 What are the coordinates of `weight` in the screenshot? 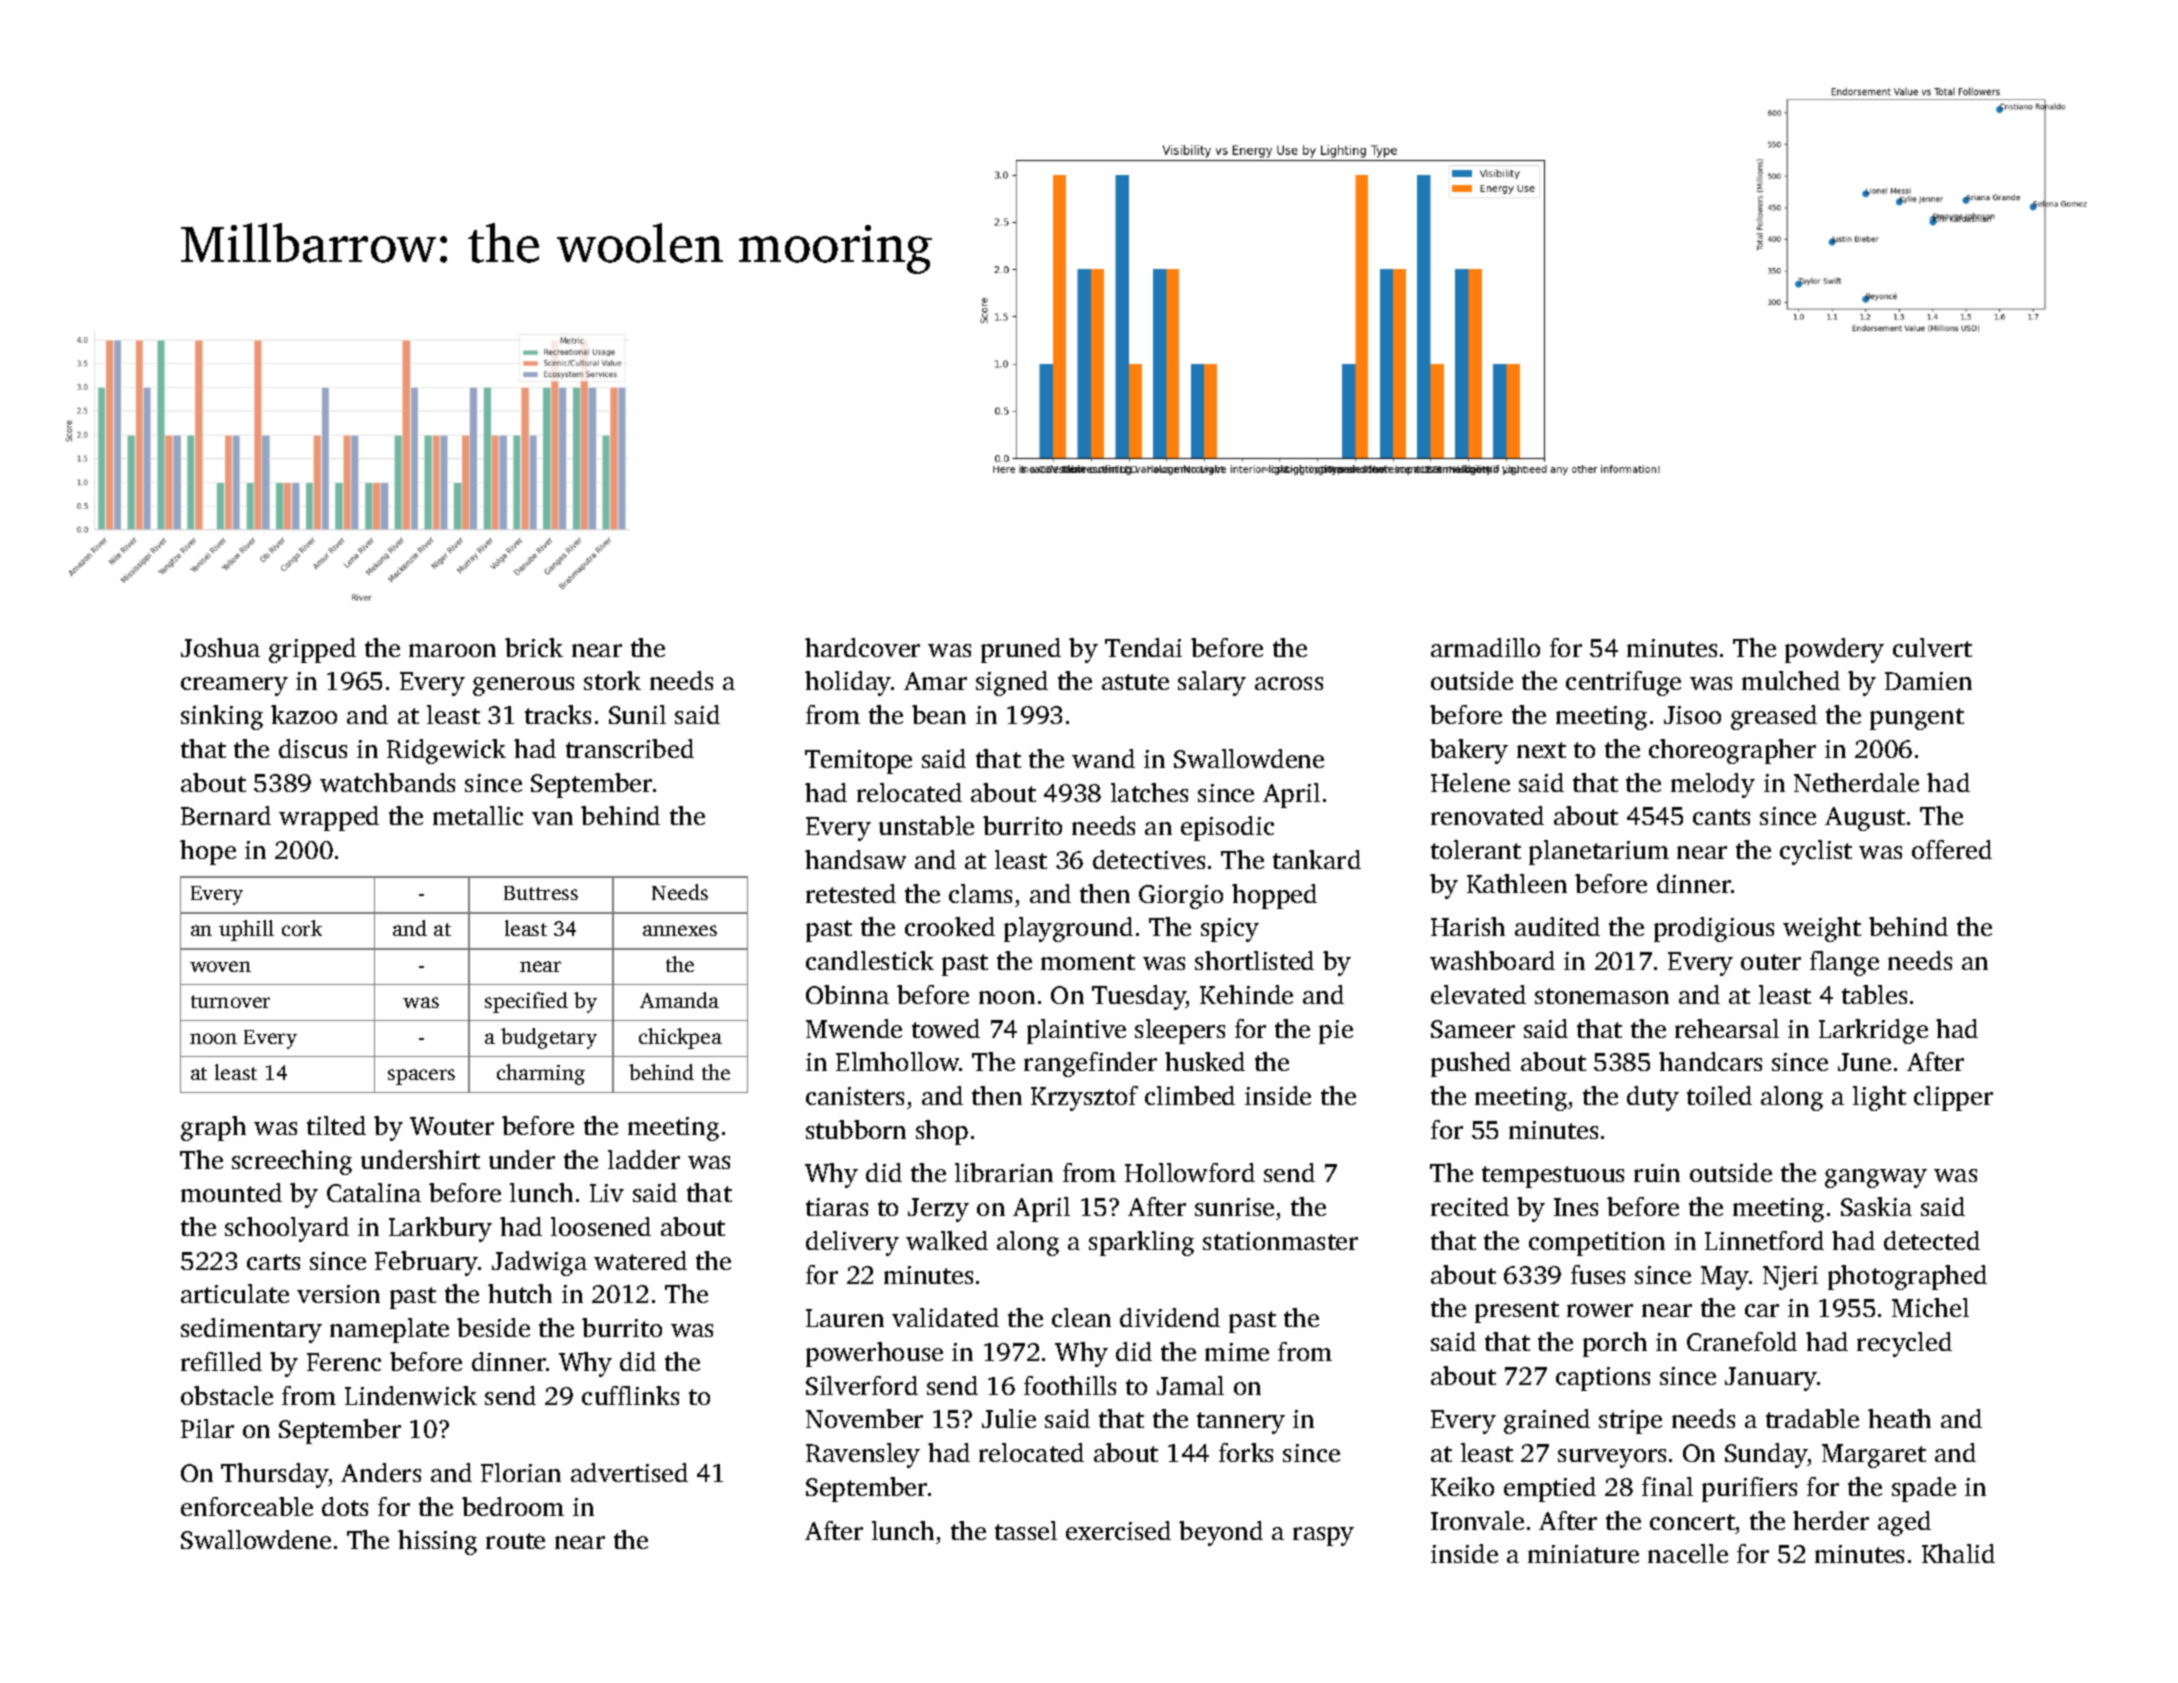 It's located at (1822, 929).
